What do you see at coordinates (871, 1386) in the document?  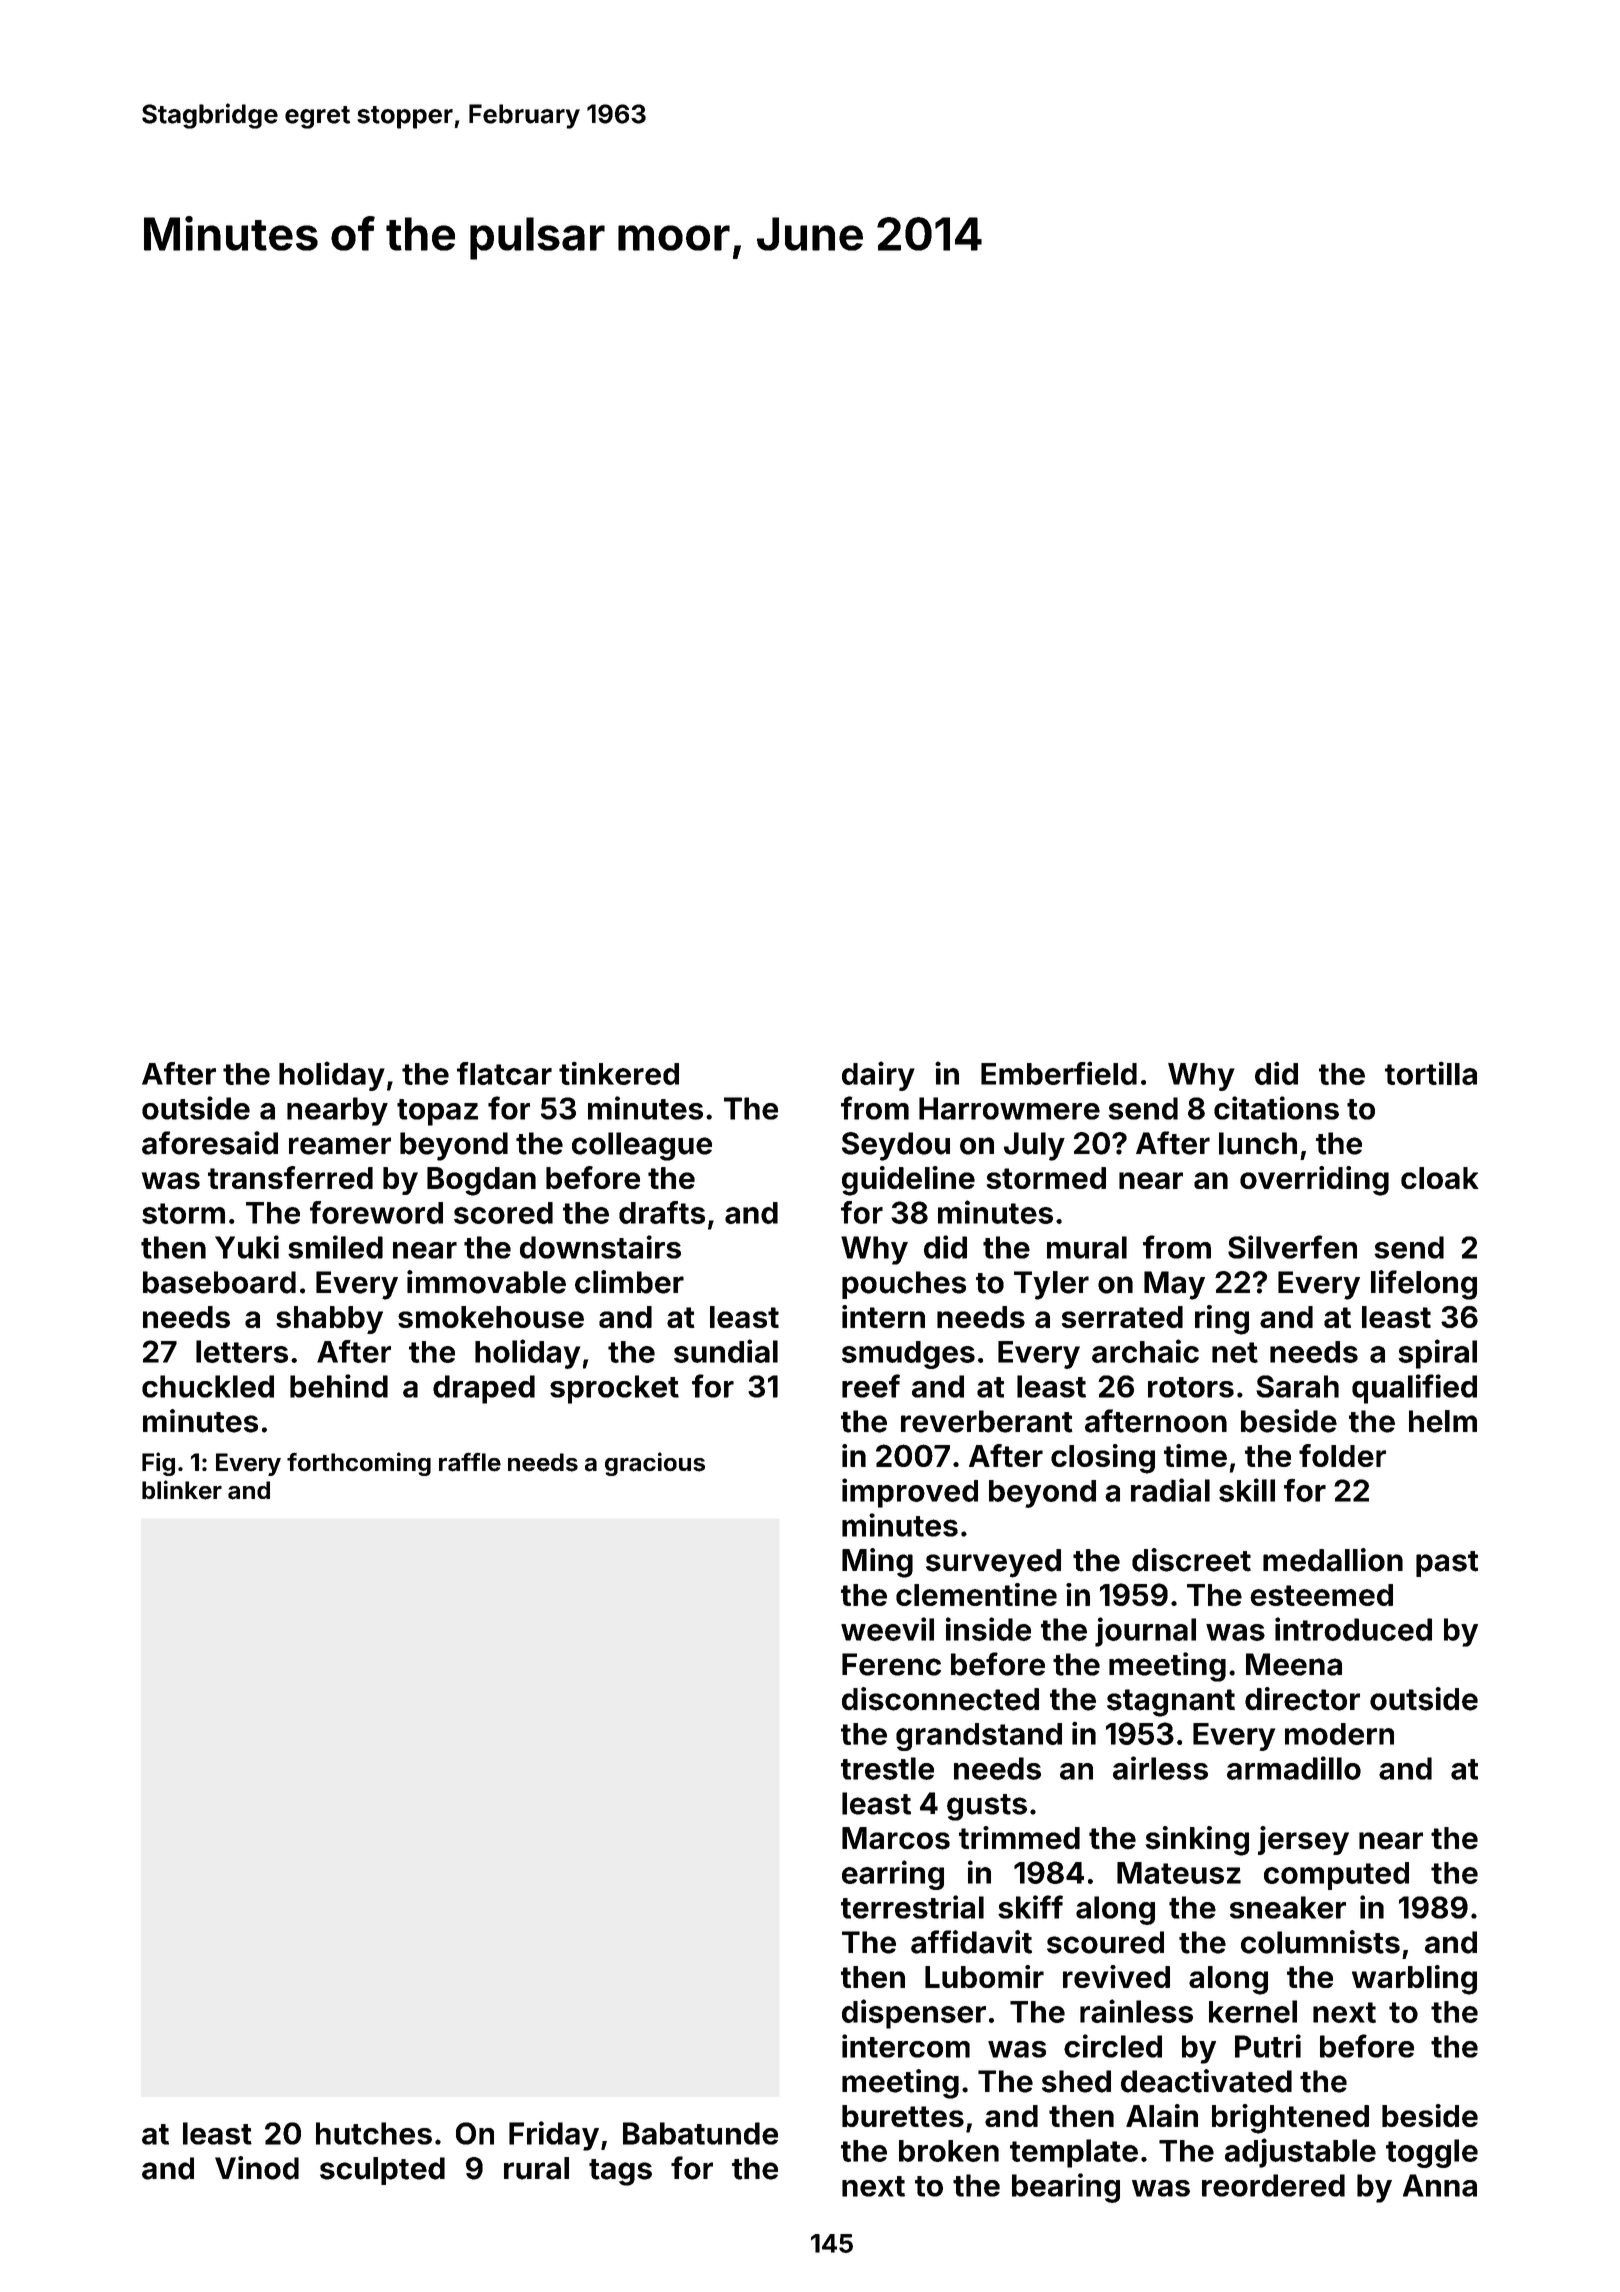 I see `reef` at bounding box center [871, 1386].
